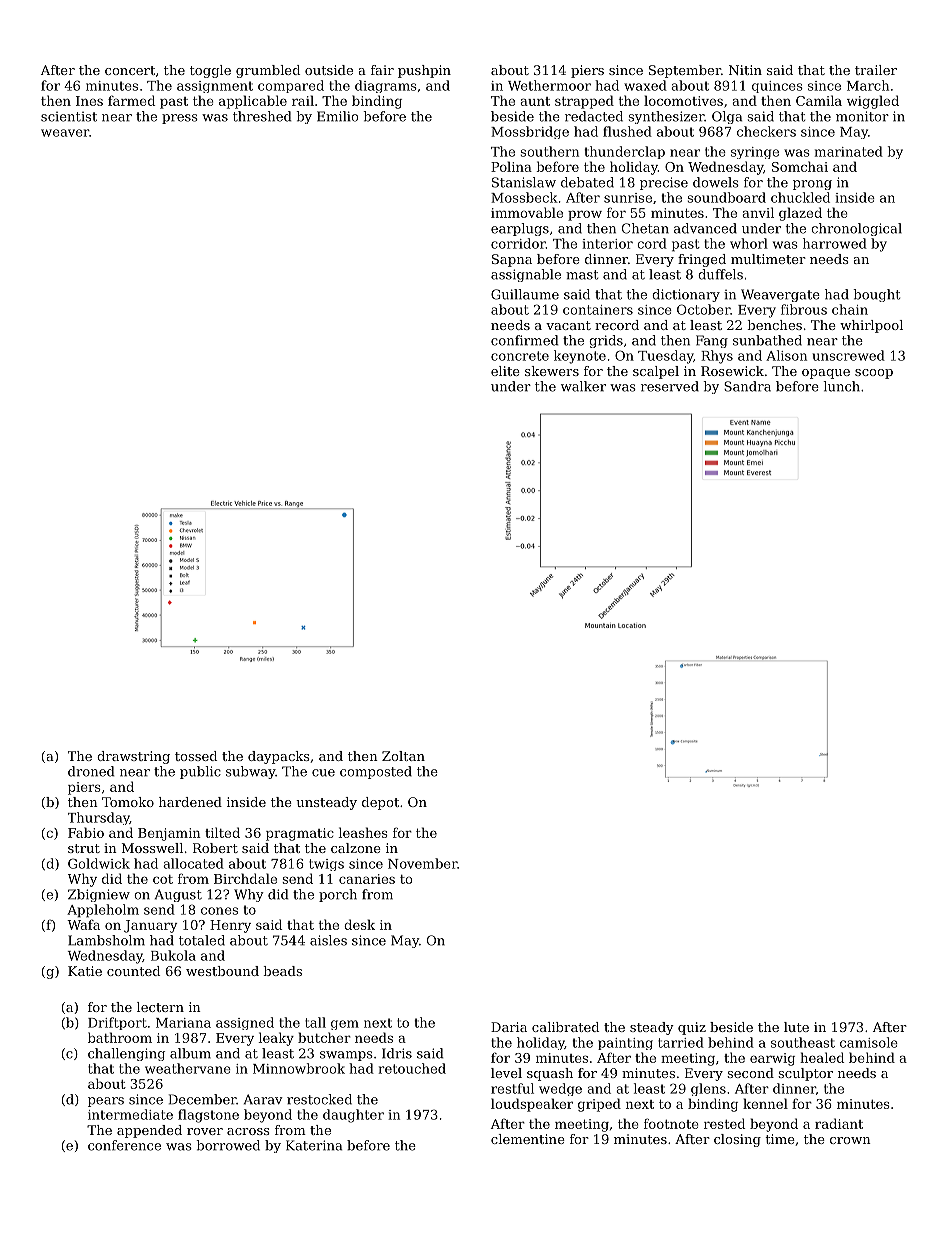 The image size is (952, 1233). Describe the element at coordinates (849, 151) in the screenshot. I see `marinated` at that location.
